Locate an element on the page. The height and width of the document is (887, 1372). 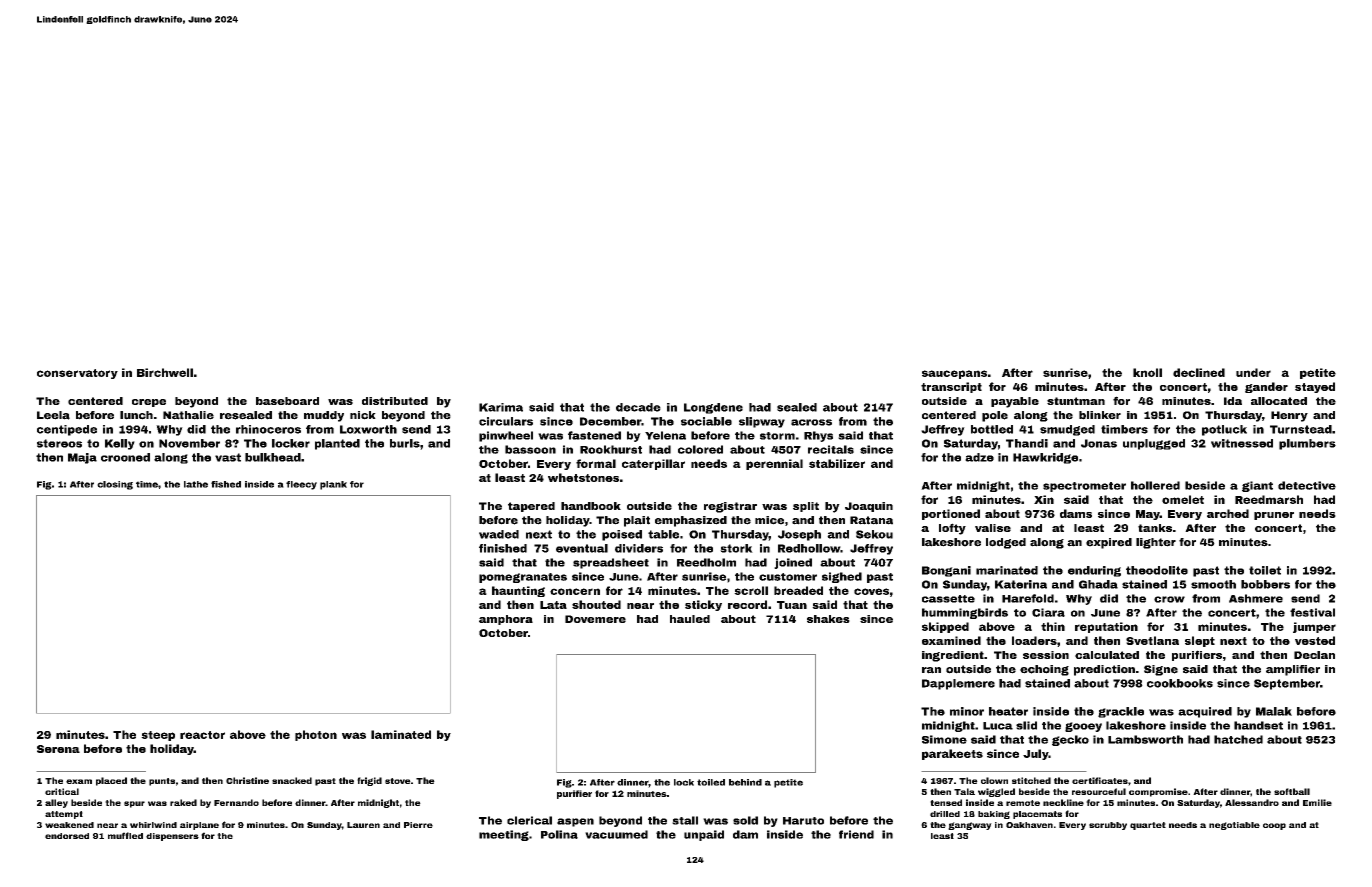
critical is located at coordinates (62, 791).
